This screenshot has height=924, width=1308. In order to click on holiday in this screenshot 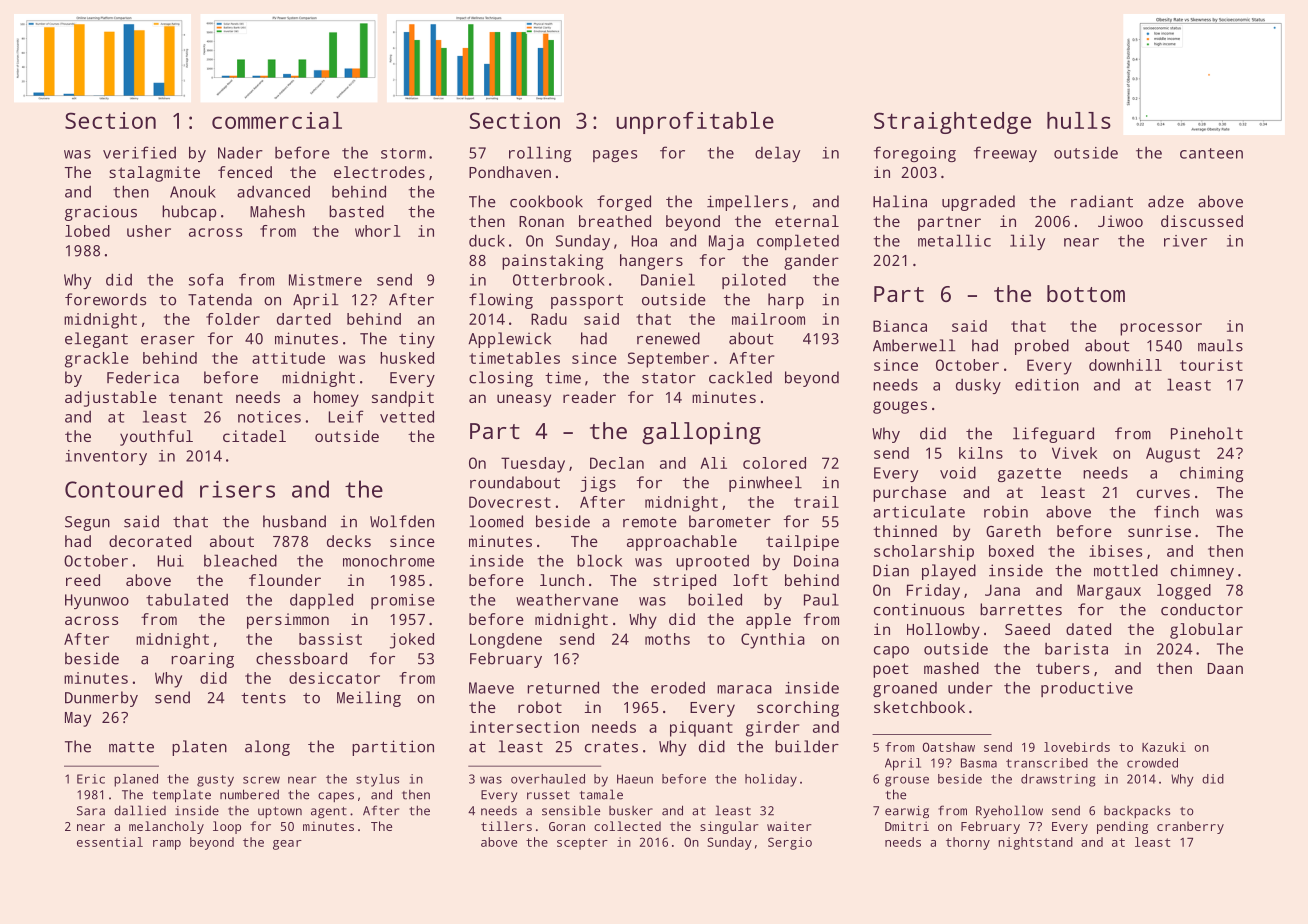, I will do `click(771, 780)`.
